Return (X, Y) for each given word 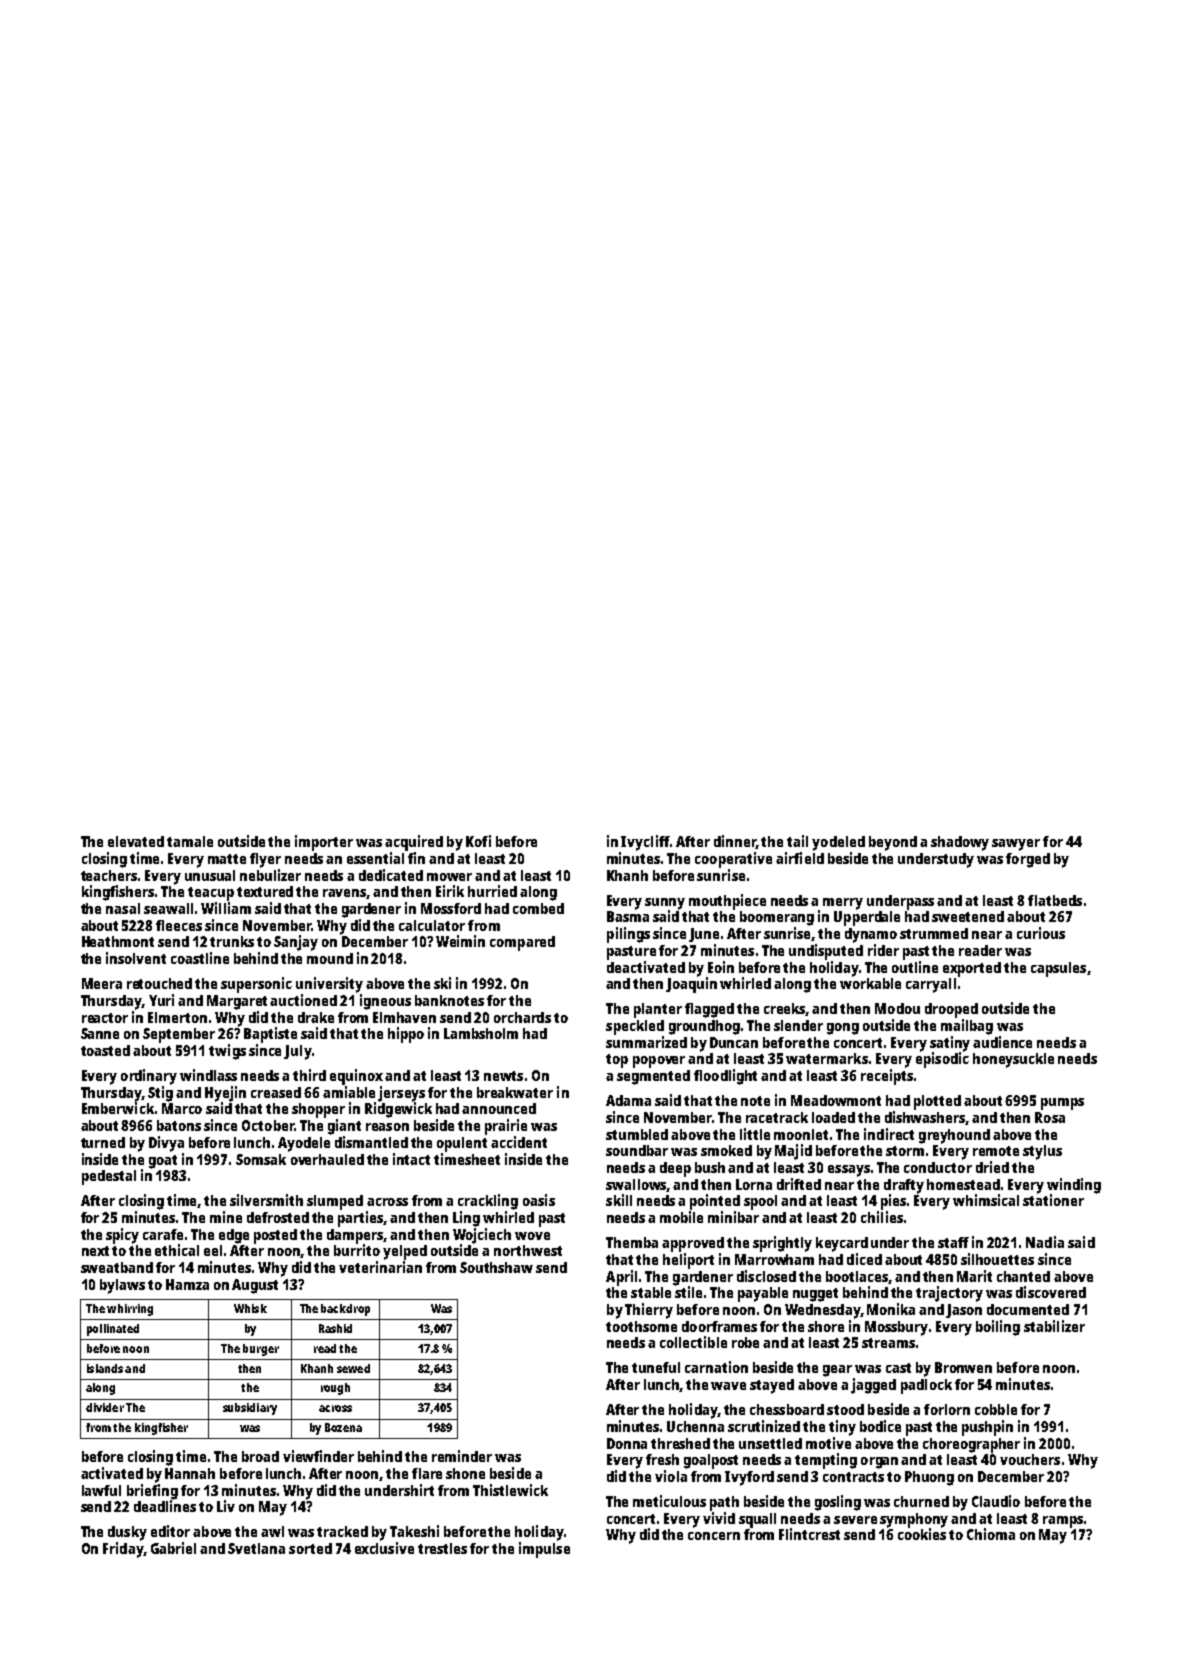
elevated (136, 841)
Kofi (478, 841)
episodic (942, 1060)
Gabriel (173, 1548)
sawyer (1016, 845)
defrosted (278, 1217)
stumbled (637, 1134)
